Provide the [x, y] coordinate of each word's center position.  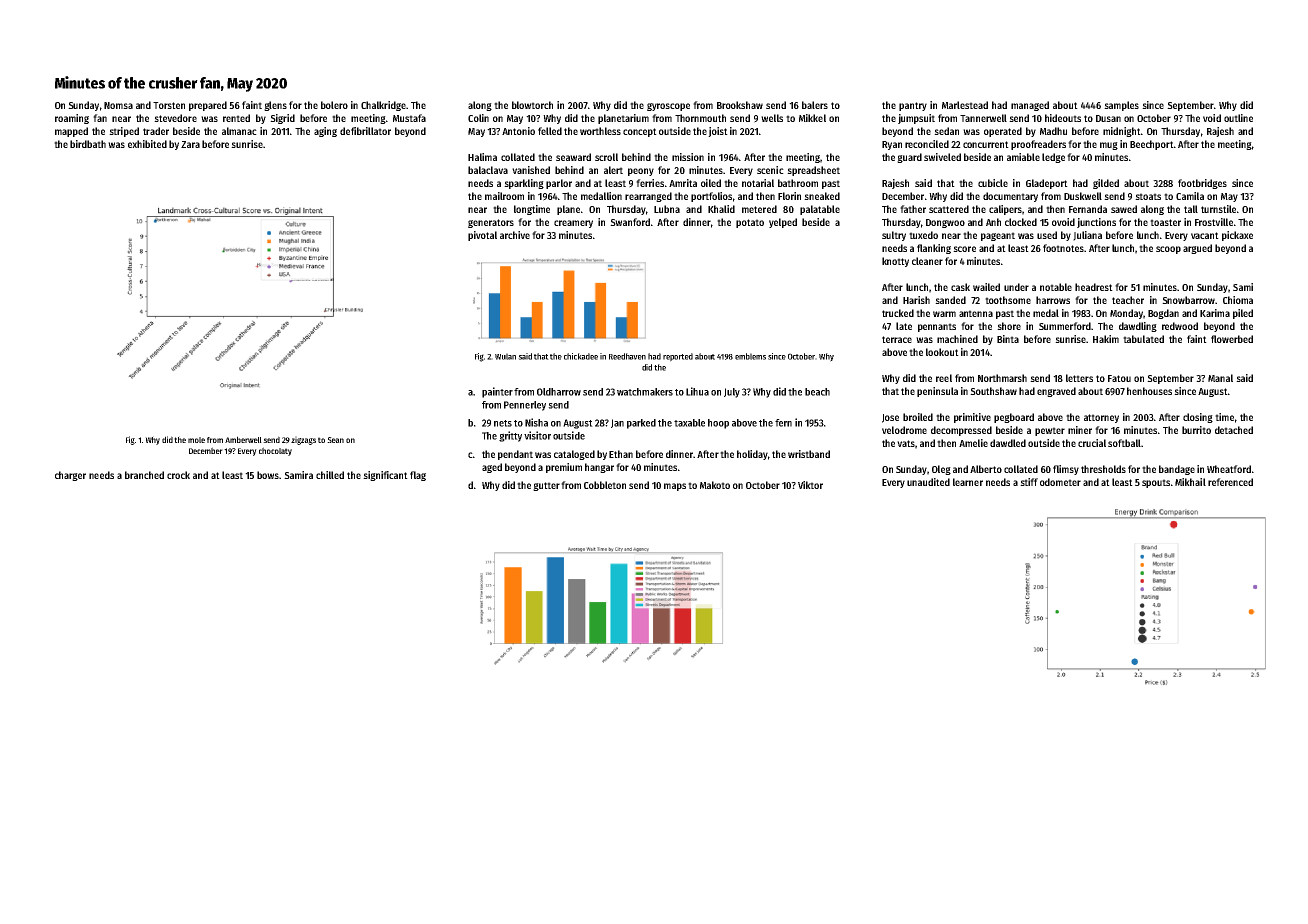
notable [1056, 287]
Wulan [505, 356]
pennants [937, 327]
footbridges [1202, 184]
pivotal [482, 236]
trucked [898, 313]
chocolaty [275, 451]
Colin [478, 118]
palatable [820, 210]
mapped [71, 132]
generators [491, 223]
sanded [950, 300]
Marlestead [965, 105]
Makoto [715, 485]
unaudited [928, 482]
